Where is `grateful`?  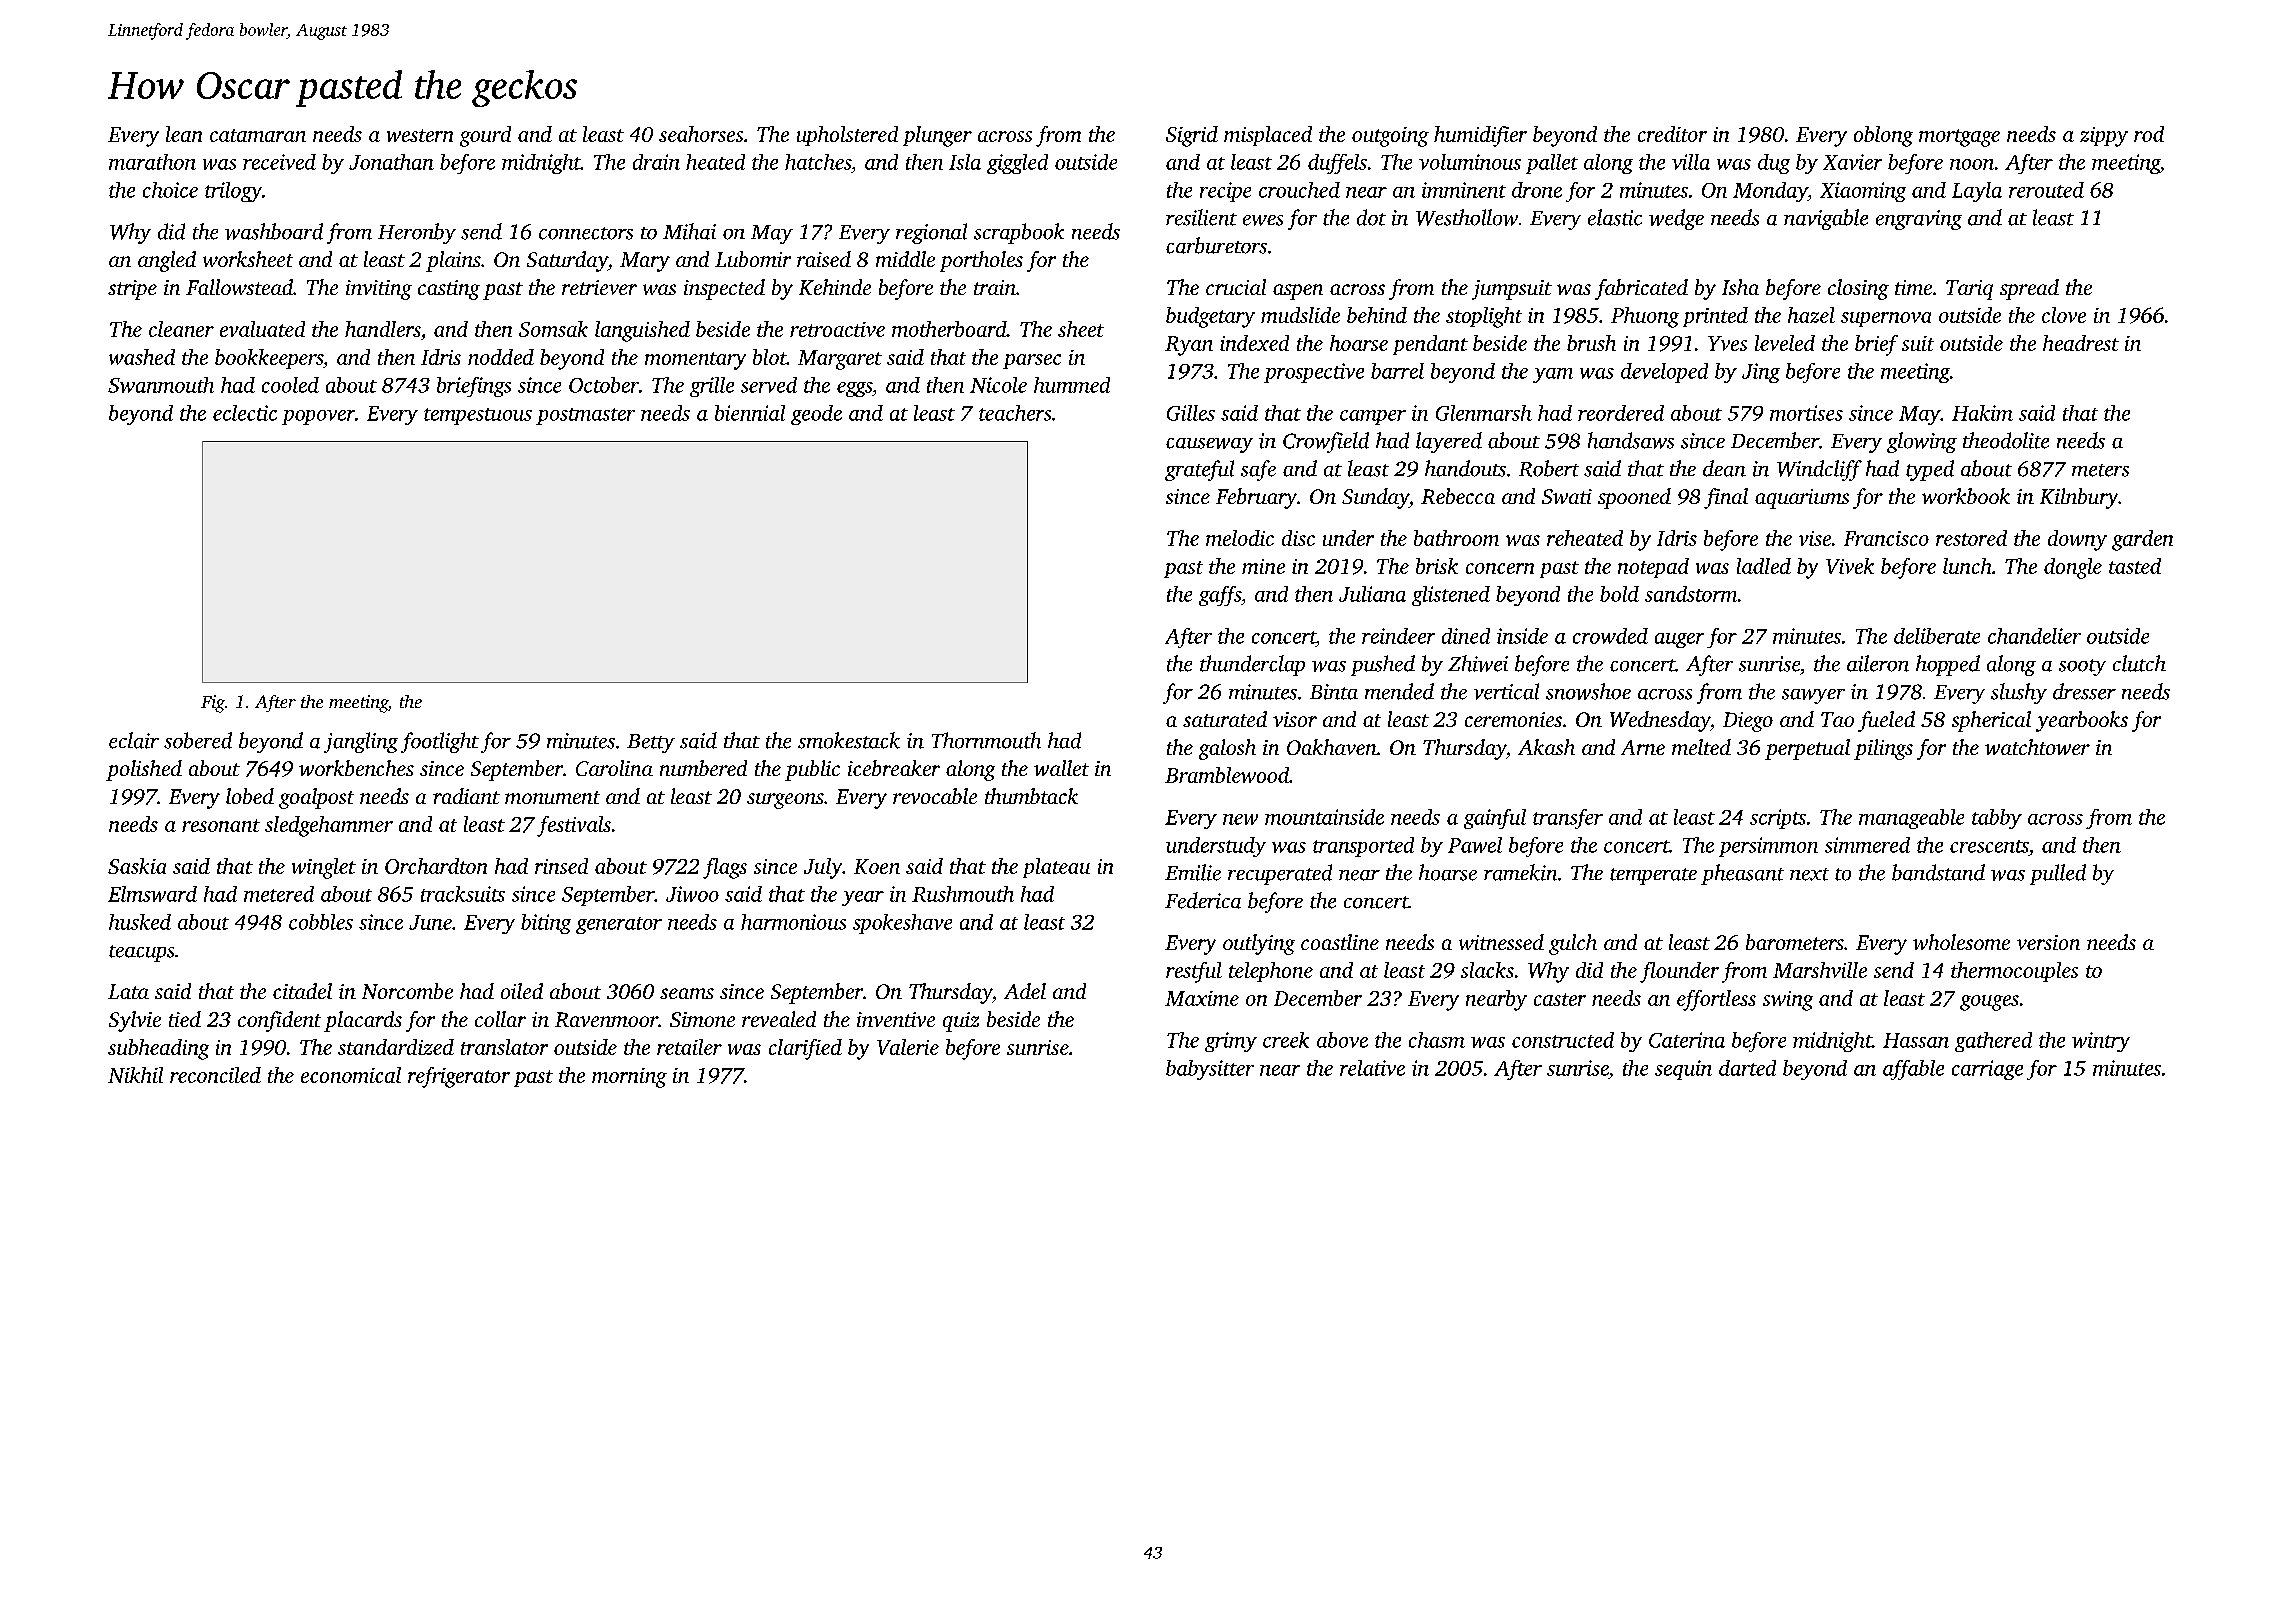
grateful is located at coordinates (1199, 470).
